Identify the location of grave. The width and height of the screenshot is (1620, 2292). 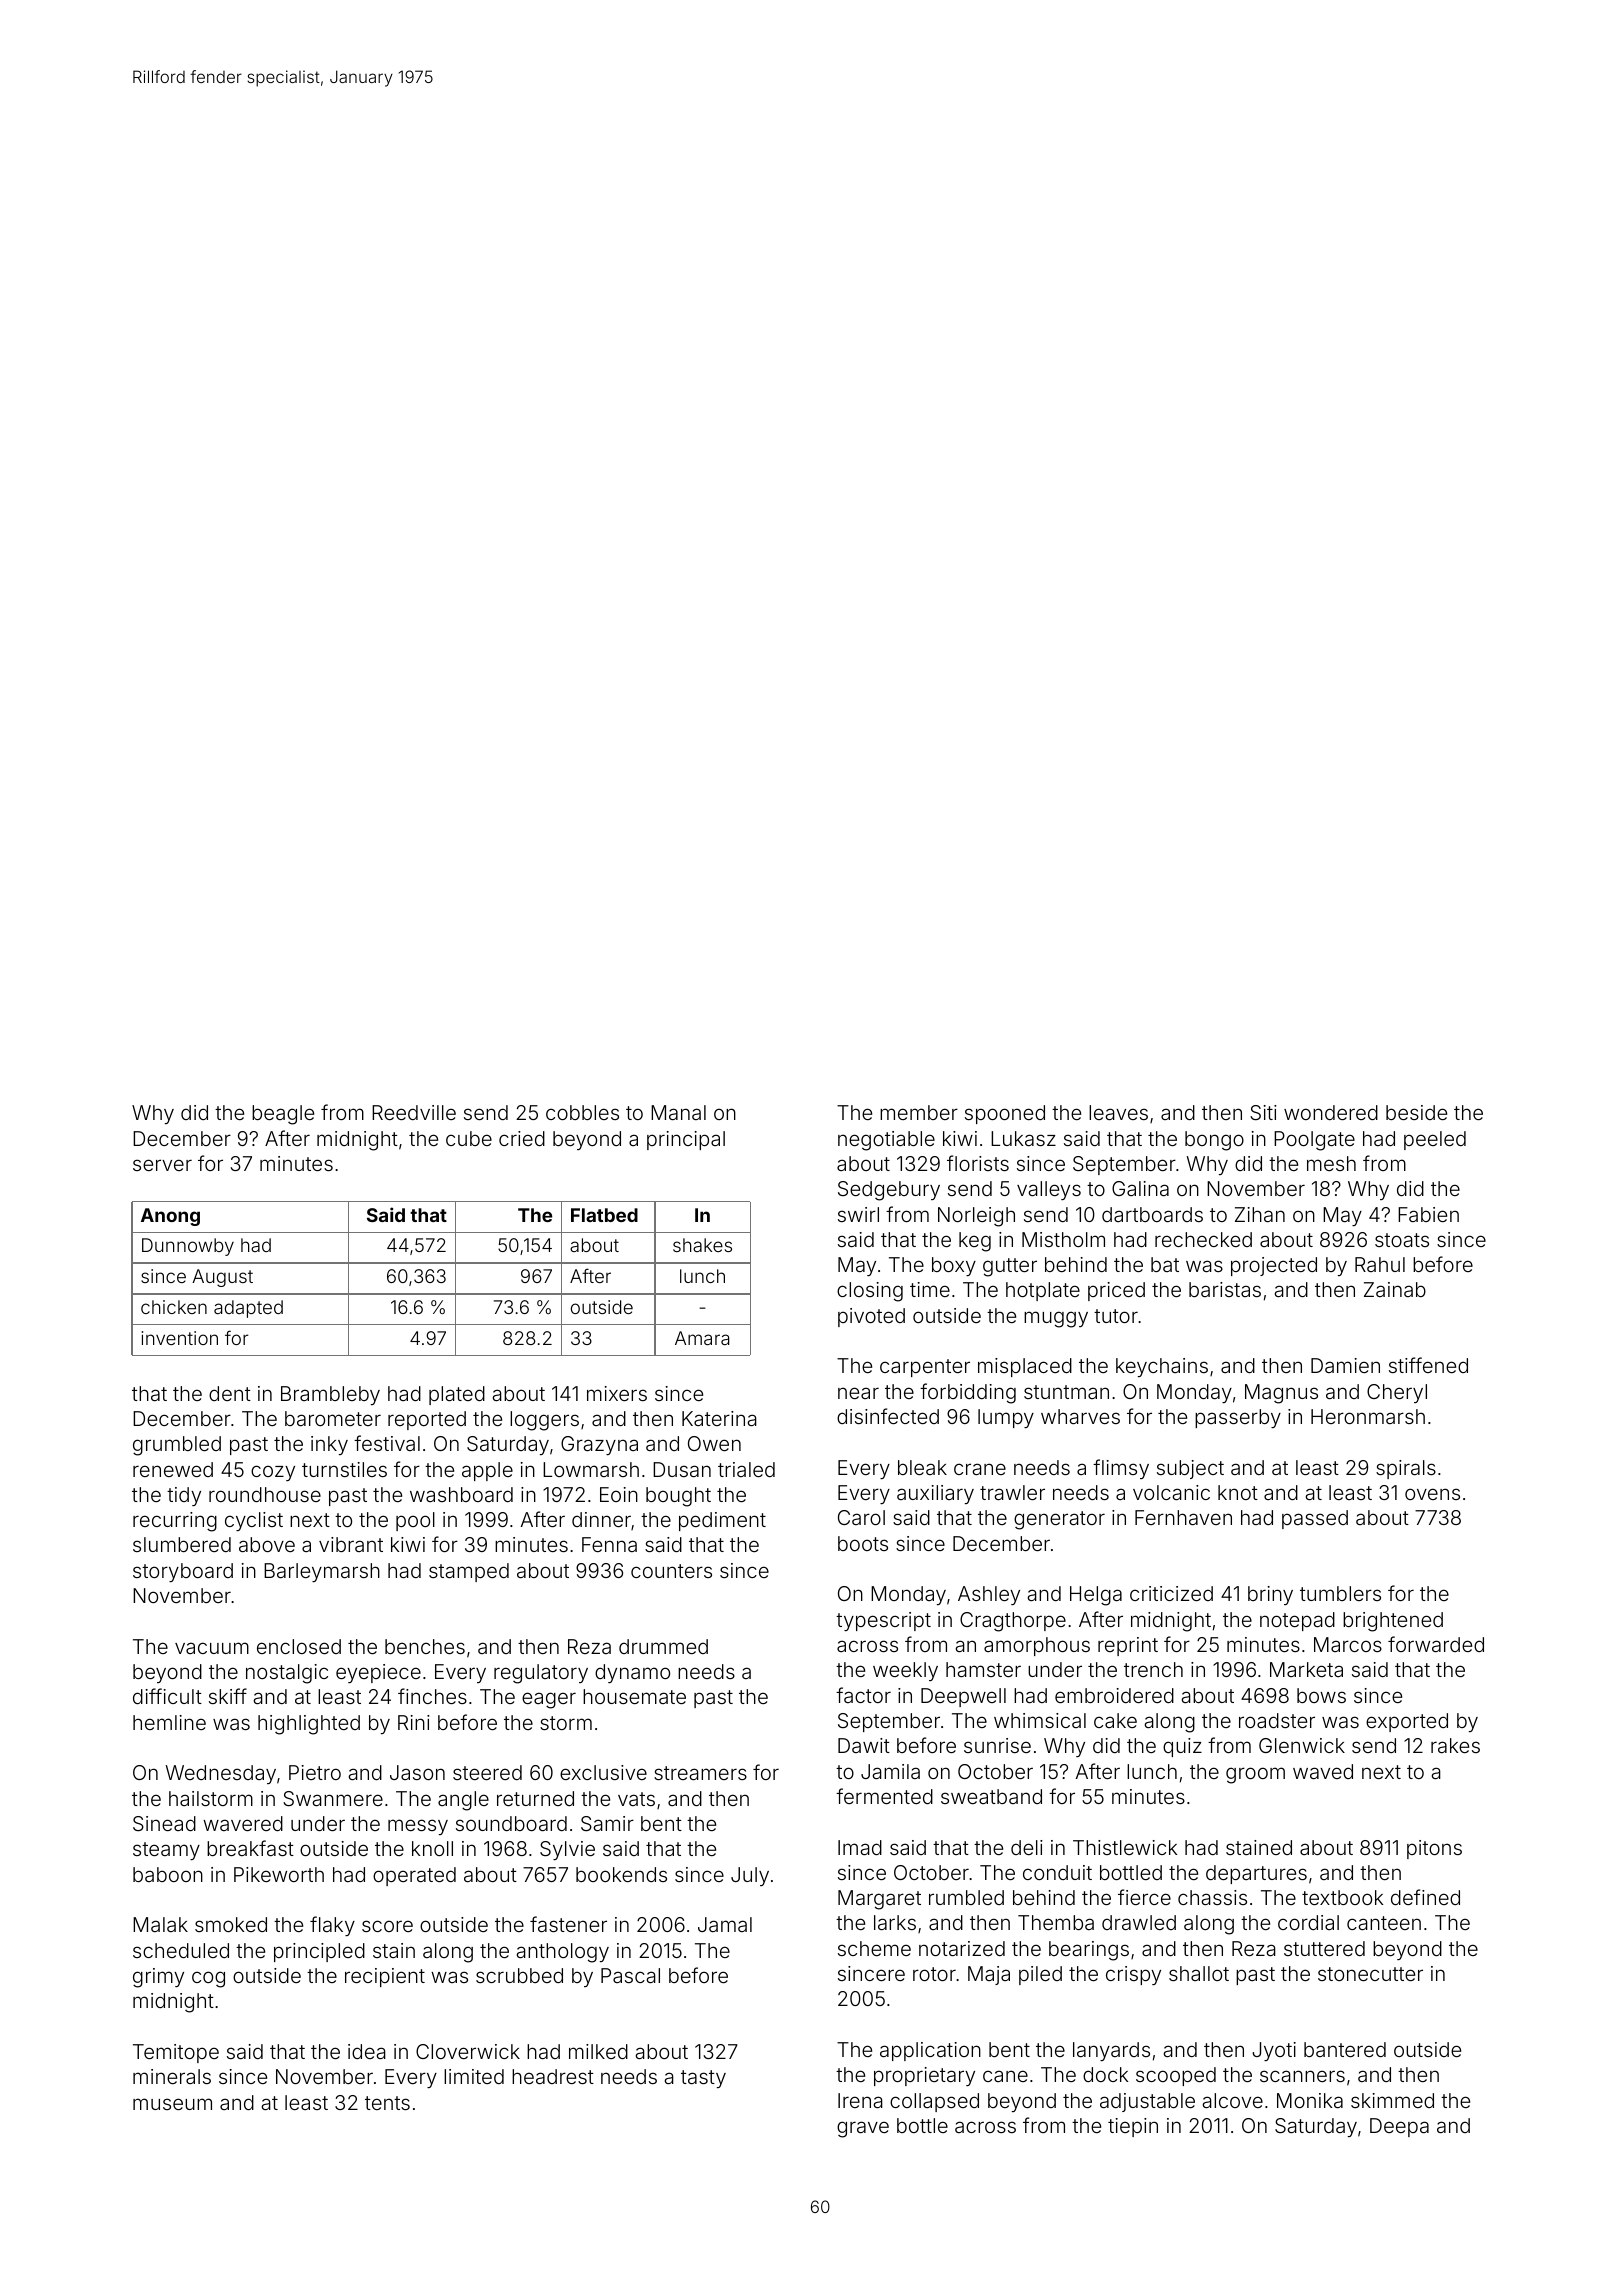
(863, 2129).
